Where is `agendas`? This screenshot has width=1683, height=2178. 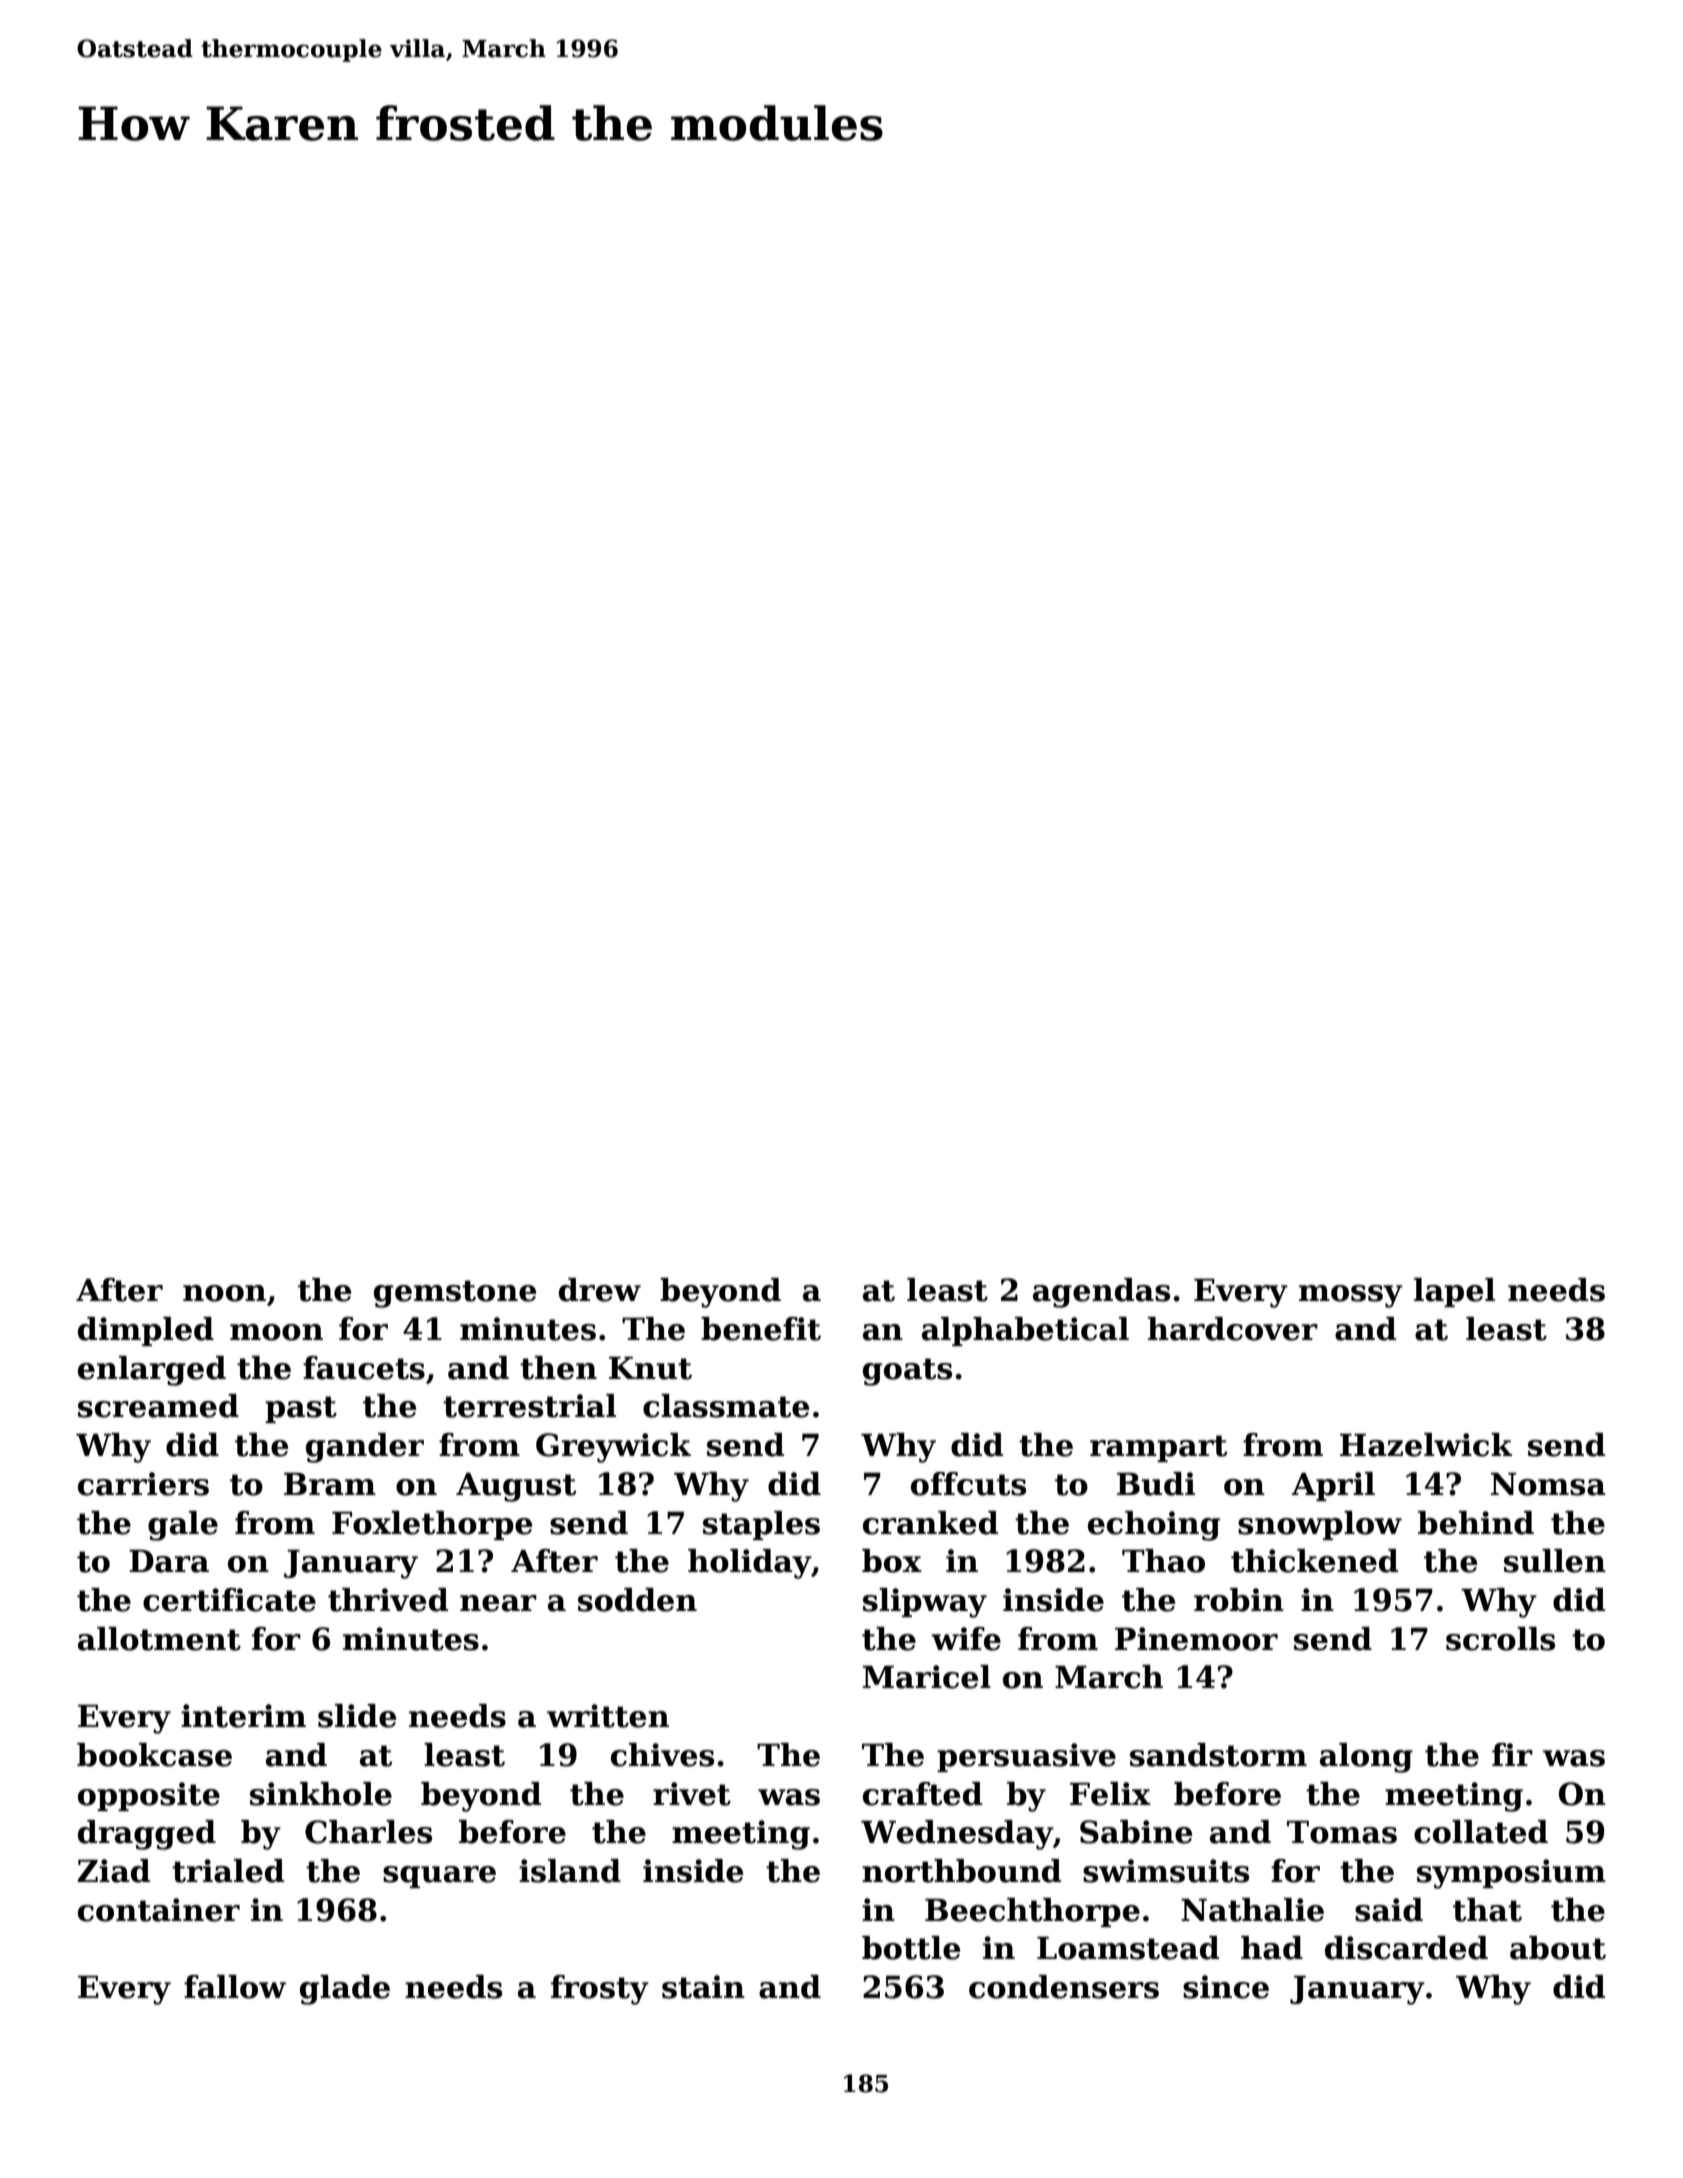 agendas is located at coordinates (1101, 1293).
